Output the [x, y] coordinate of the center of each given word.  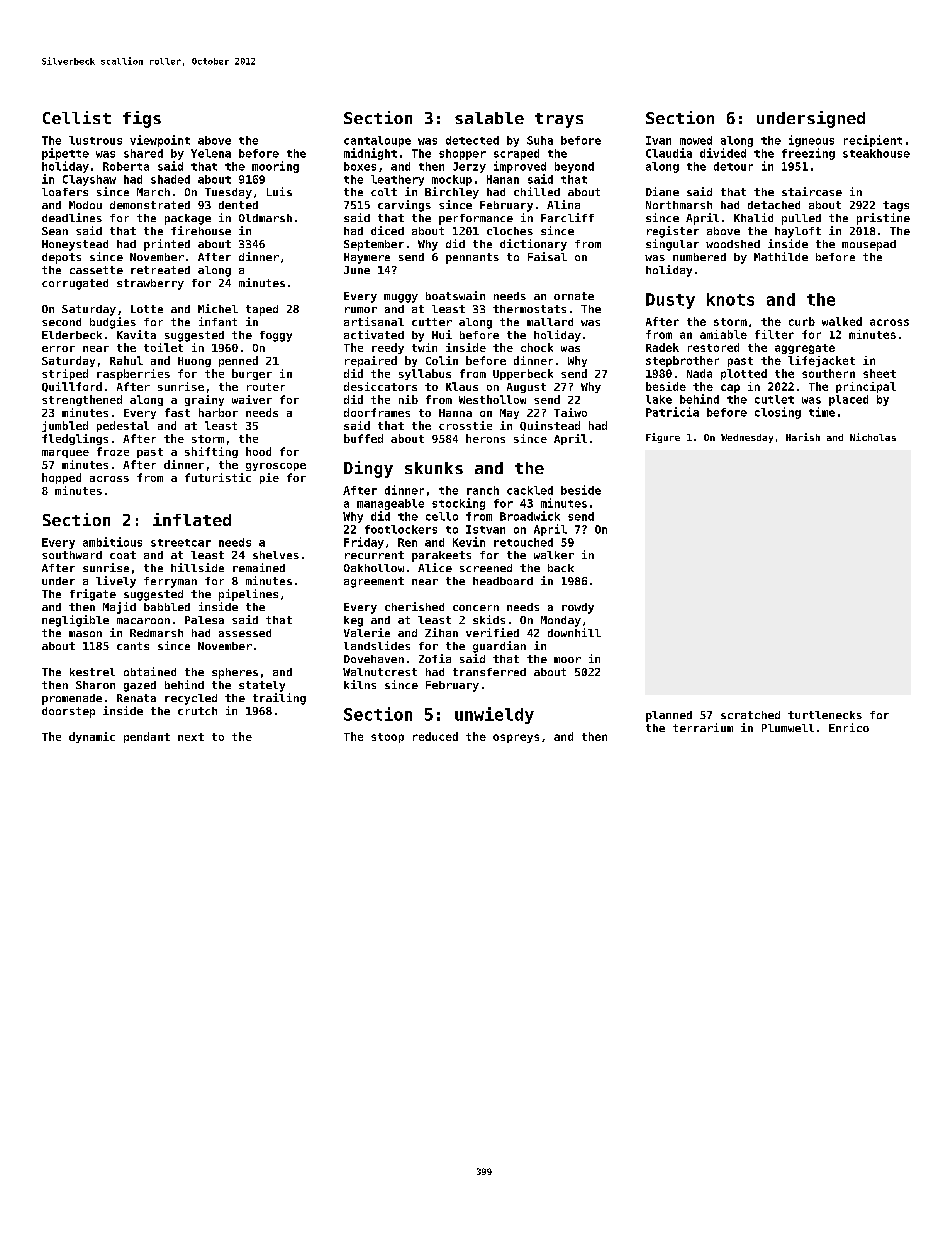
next [191, 737]
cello [442, 516]
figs [142, 119]
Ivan [658, 140]
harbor [218, 412]
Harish [803, 437]
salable [489, 118]
